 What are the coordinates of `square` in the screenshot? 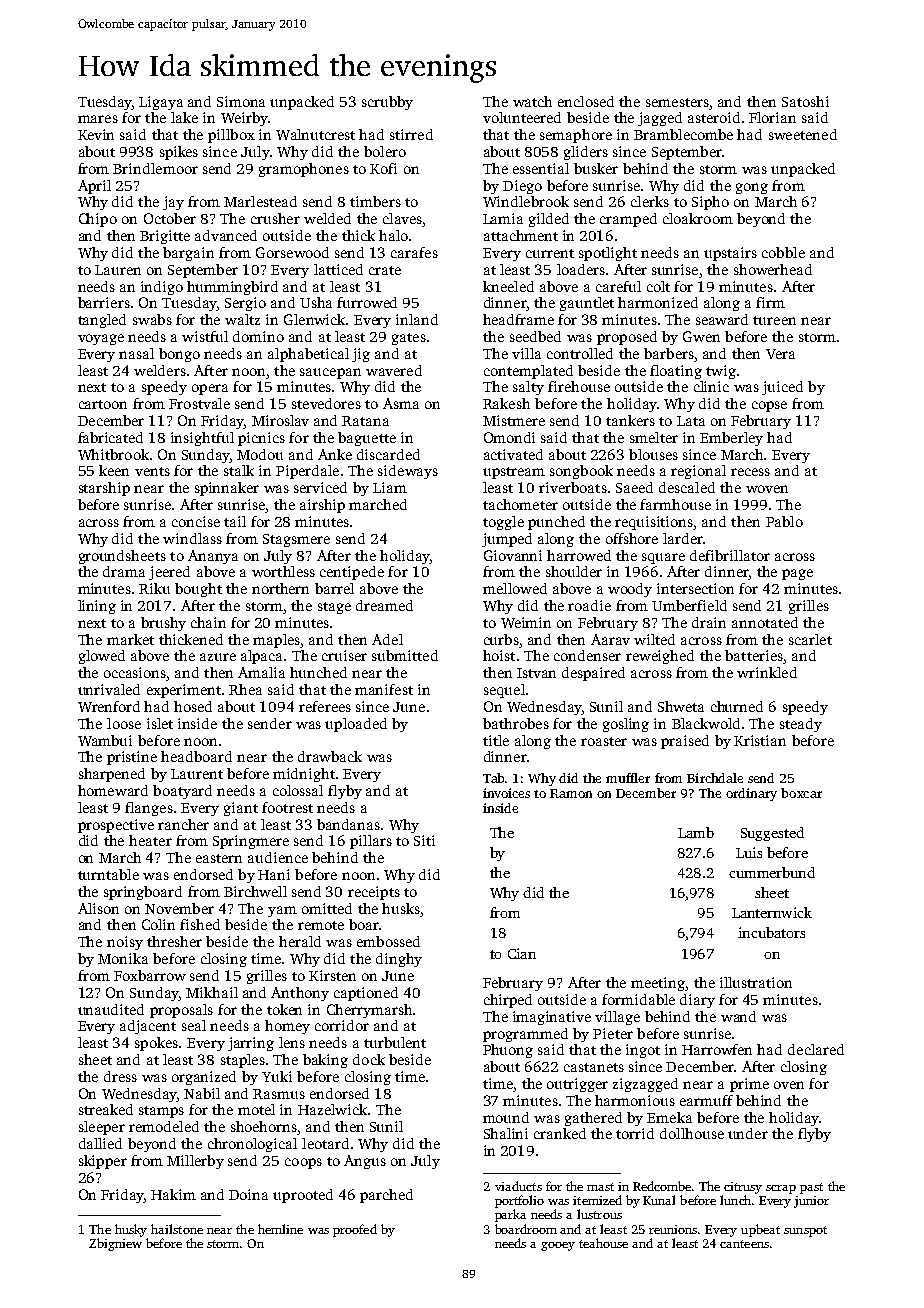 It's located at (663, 558).
